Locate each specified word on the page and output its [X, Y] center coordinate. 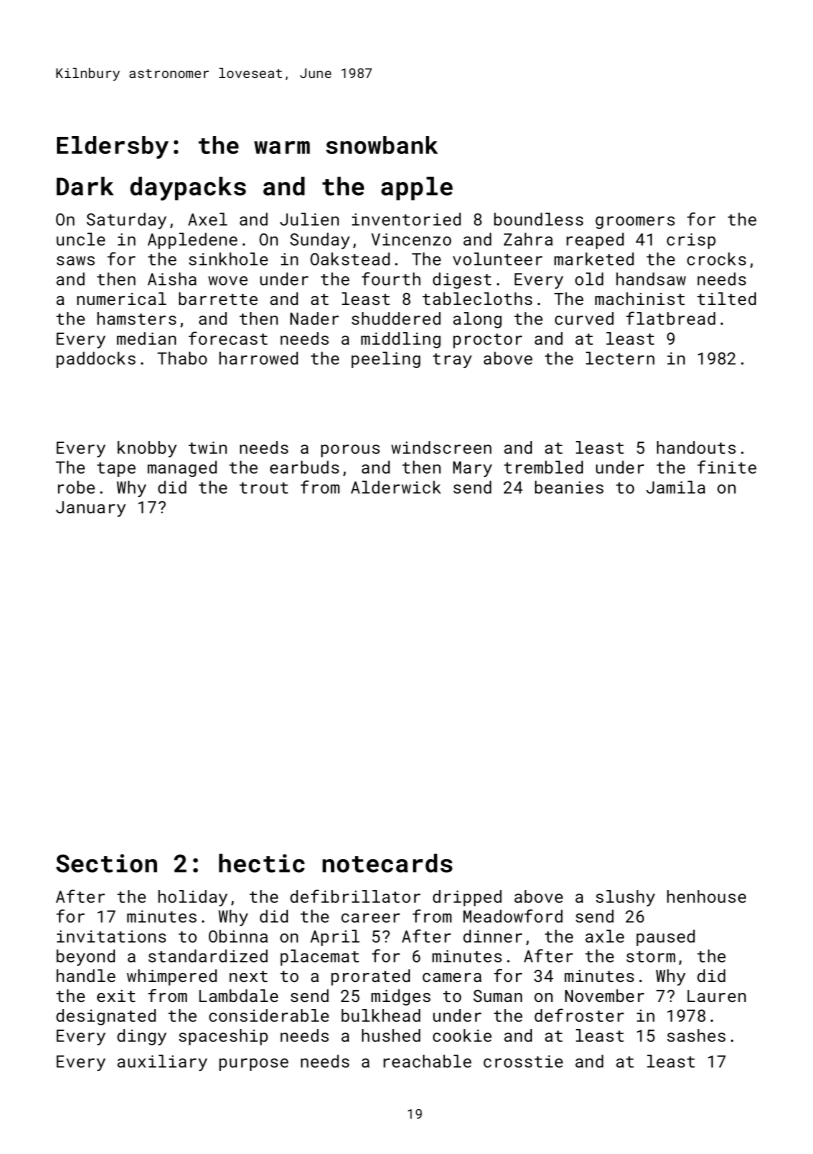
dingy [142, 1037]
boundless [538, 219]
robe [76, 487]
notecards [387, 863]
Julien [309, 219]
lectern [620, 358]
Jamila [675, 487]
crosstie [523, 1061]
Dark [85, 186]
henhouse [706, 896]
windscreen [441, 447]
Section [106, 863]
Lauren [716, 996]
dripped [467, 898]
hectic [262, 863]
